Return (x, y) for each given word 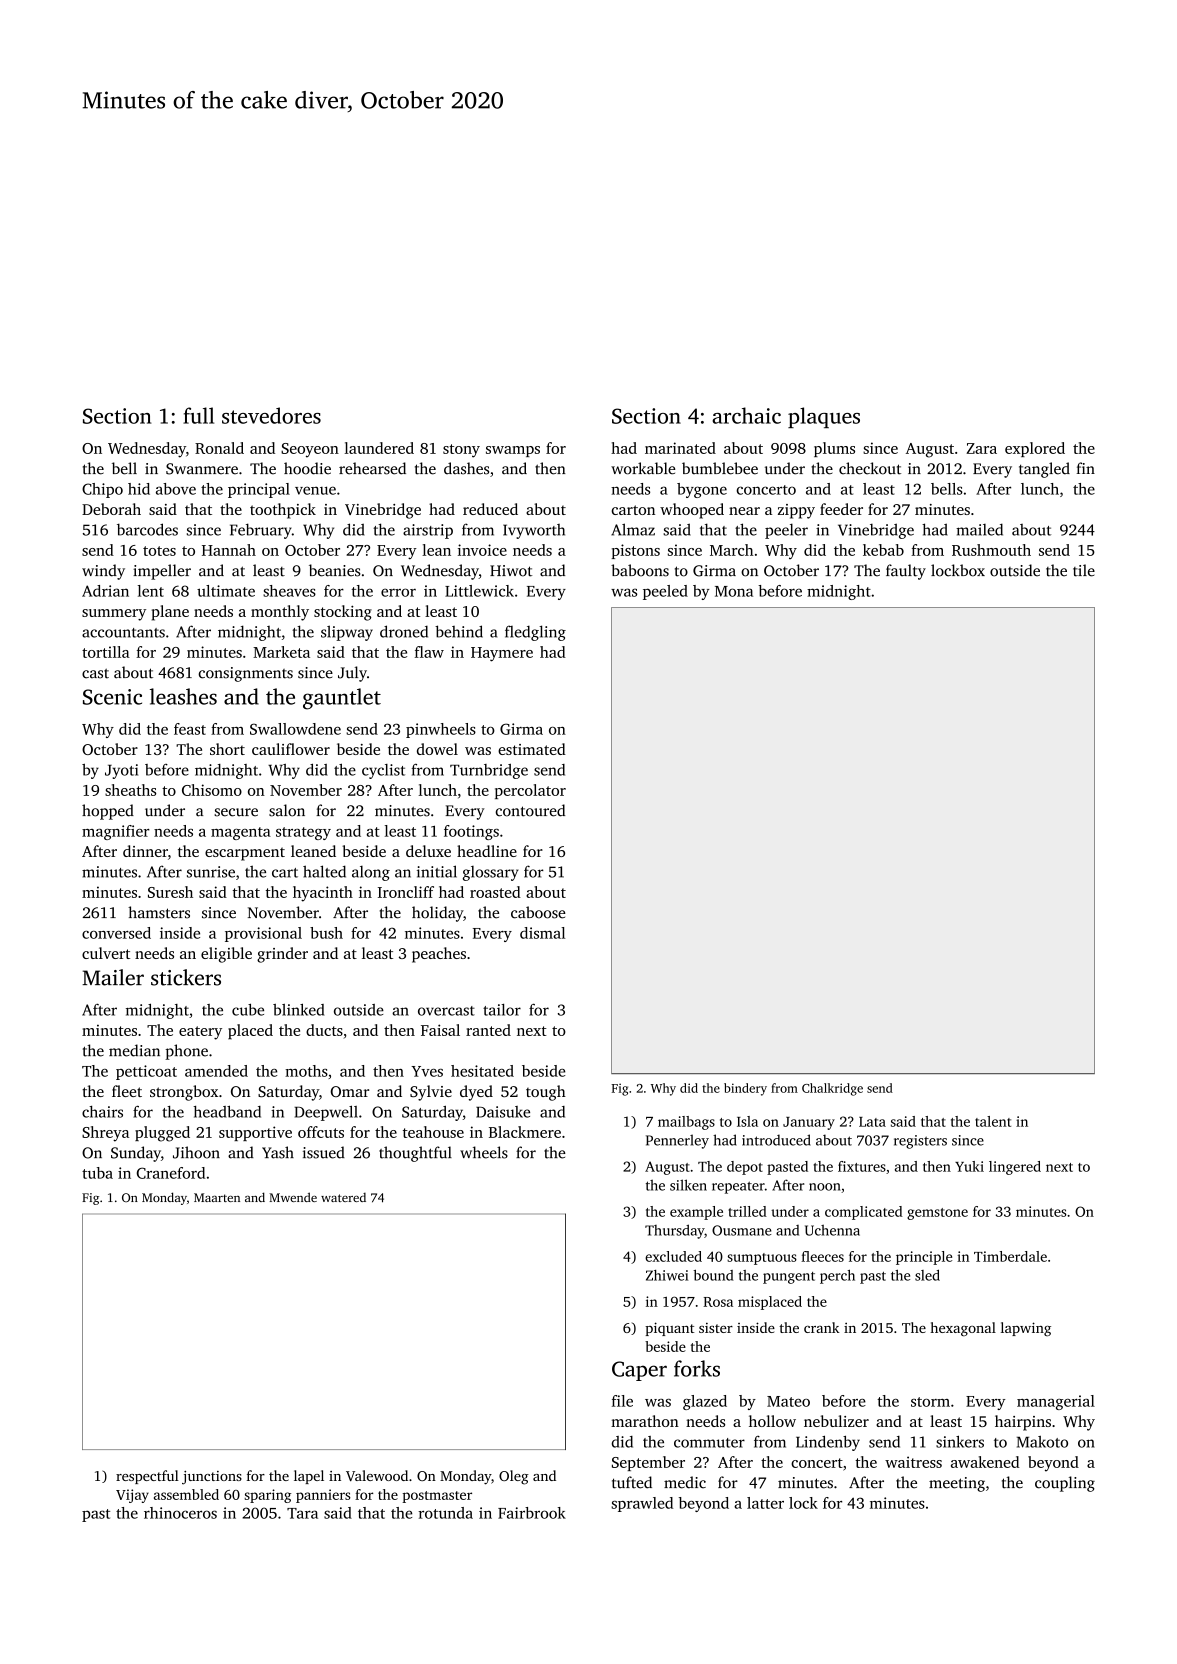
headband (227, 1111)
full (198, 415)
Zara (981, 448)
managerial (1056, 1402)
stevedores (271, 415)
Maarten (217, 1197)
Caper (639, 1371)
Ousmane (742, 1230)
